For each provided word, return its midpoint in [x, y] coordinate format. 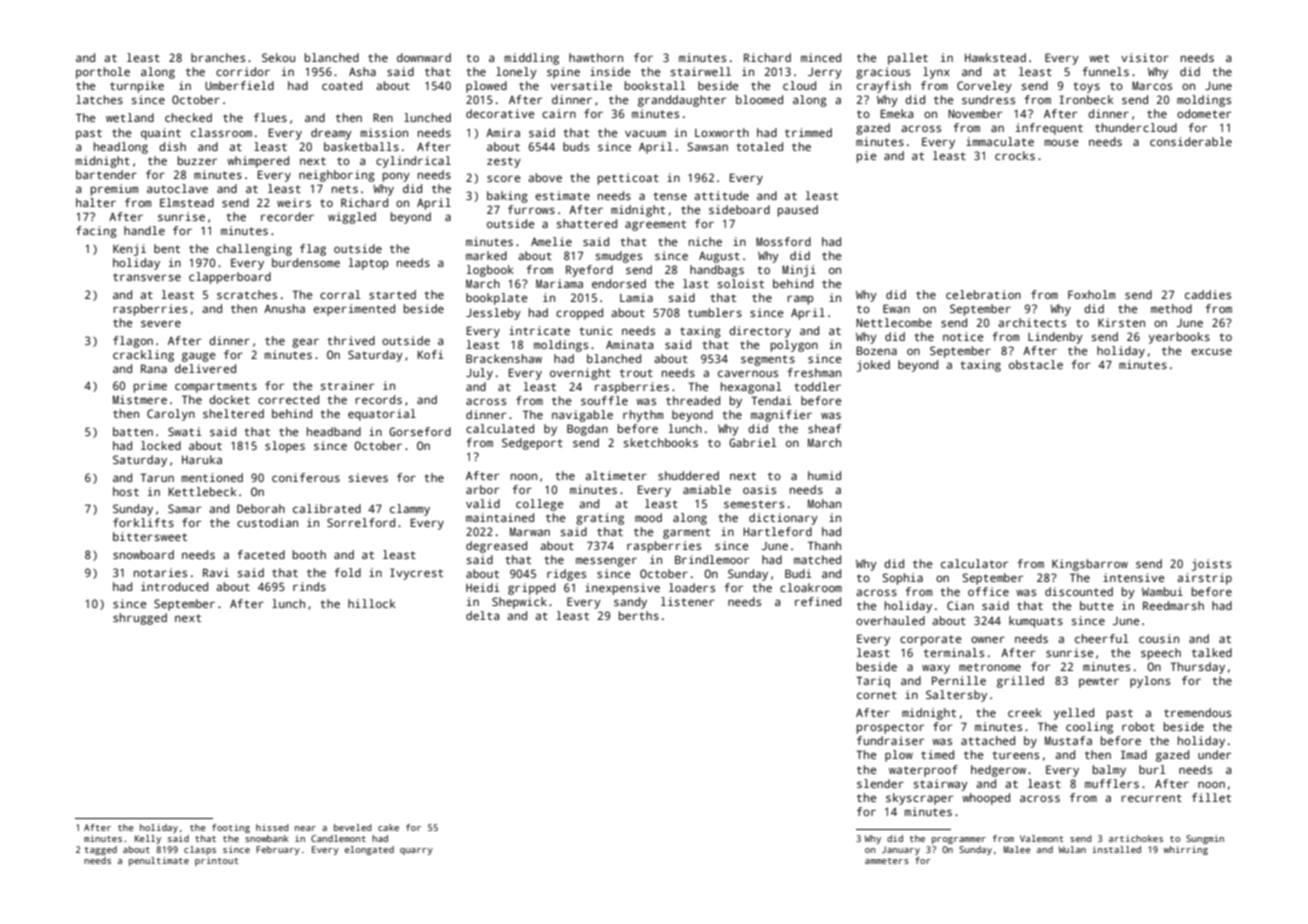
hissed [272, 827]
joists [1211, 565]
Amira [503, 132]
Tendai [771, 400]
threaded [693, 400]
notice [963, 336]
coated [342, 85]
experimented [354, 310]
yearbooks [1179, 338]
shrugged [140, 619]
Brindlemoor [712, 559]
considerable [1191, 141]
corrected [288, 399]
